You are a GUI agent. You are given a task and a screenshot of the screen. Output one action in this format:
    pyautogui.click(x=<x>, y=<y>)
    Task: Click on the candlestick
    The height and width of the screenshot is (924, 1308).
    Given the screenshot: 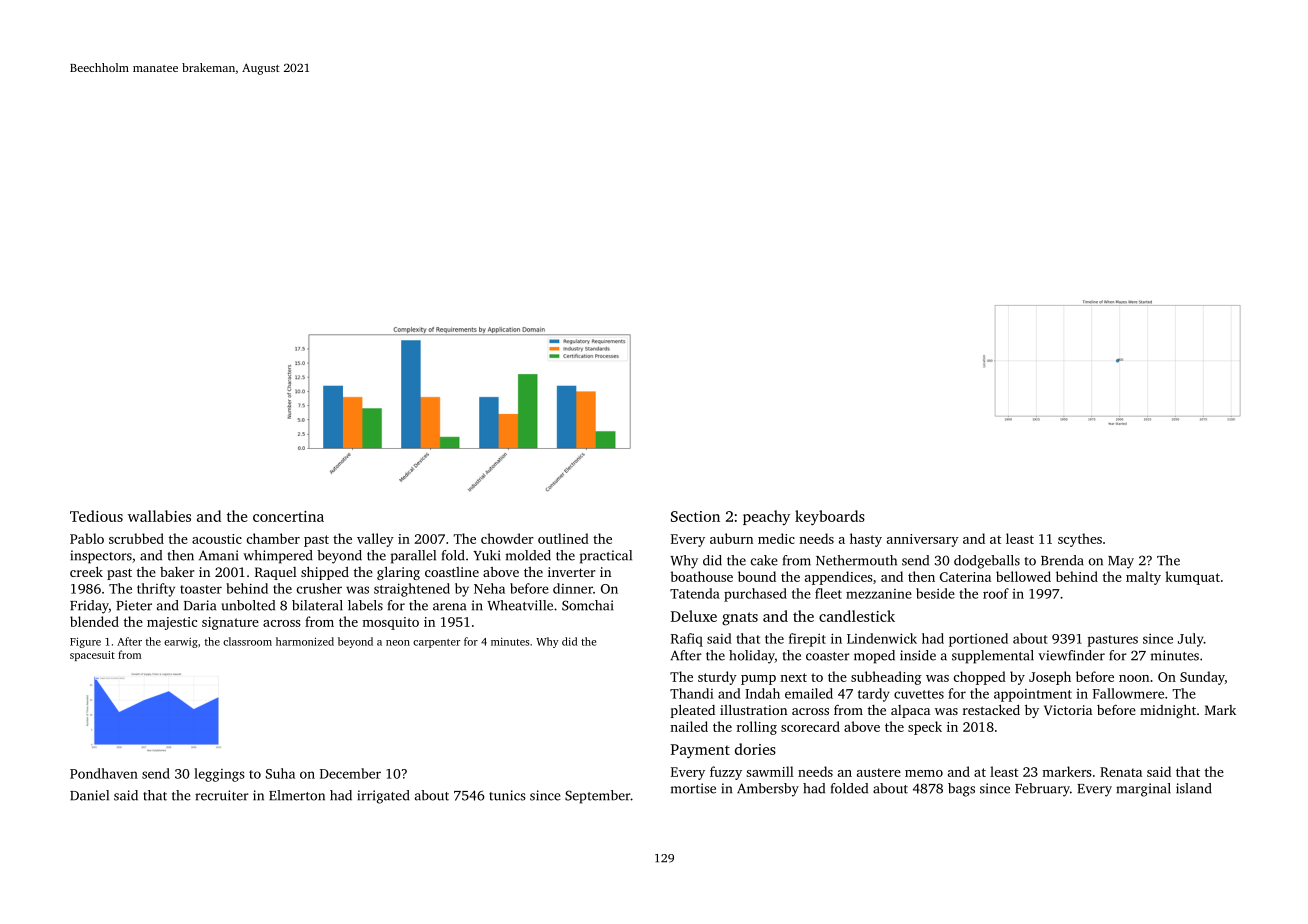 What is the action you would take?
    pyautogui.click(x=857, y=616)
